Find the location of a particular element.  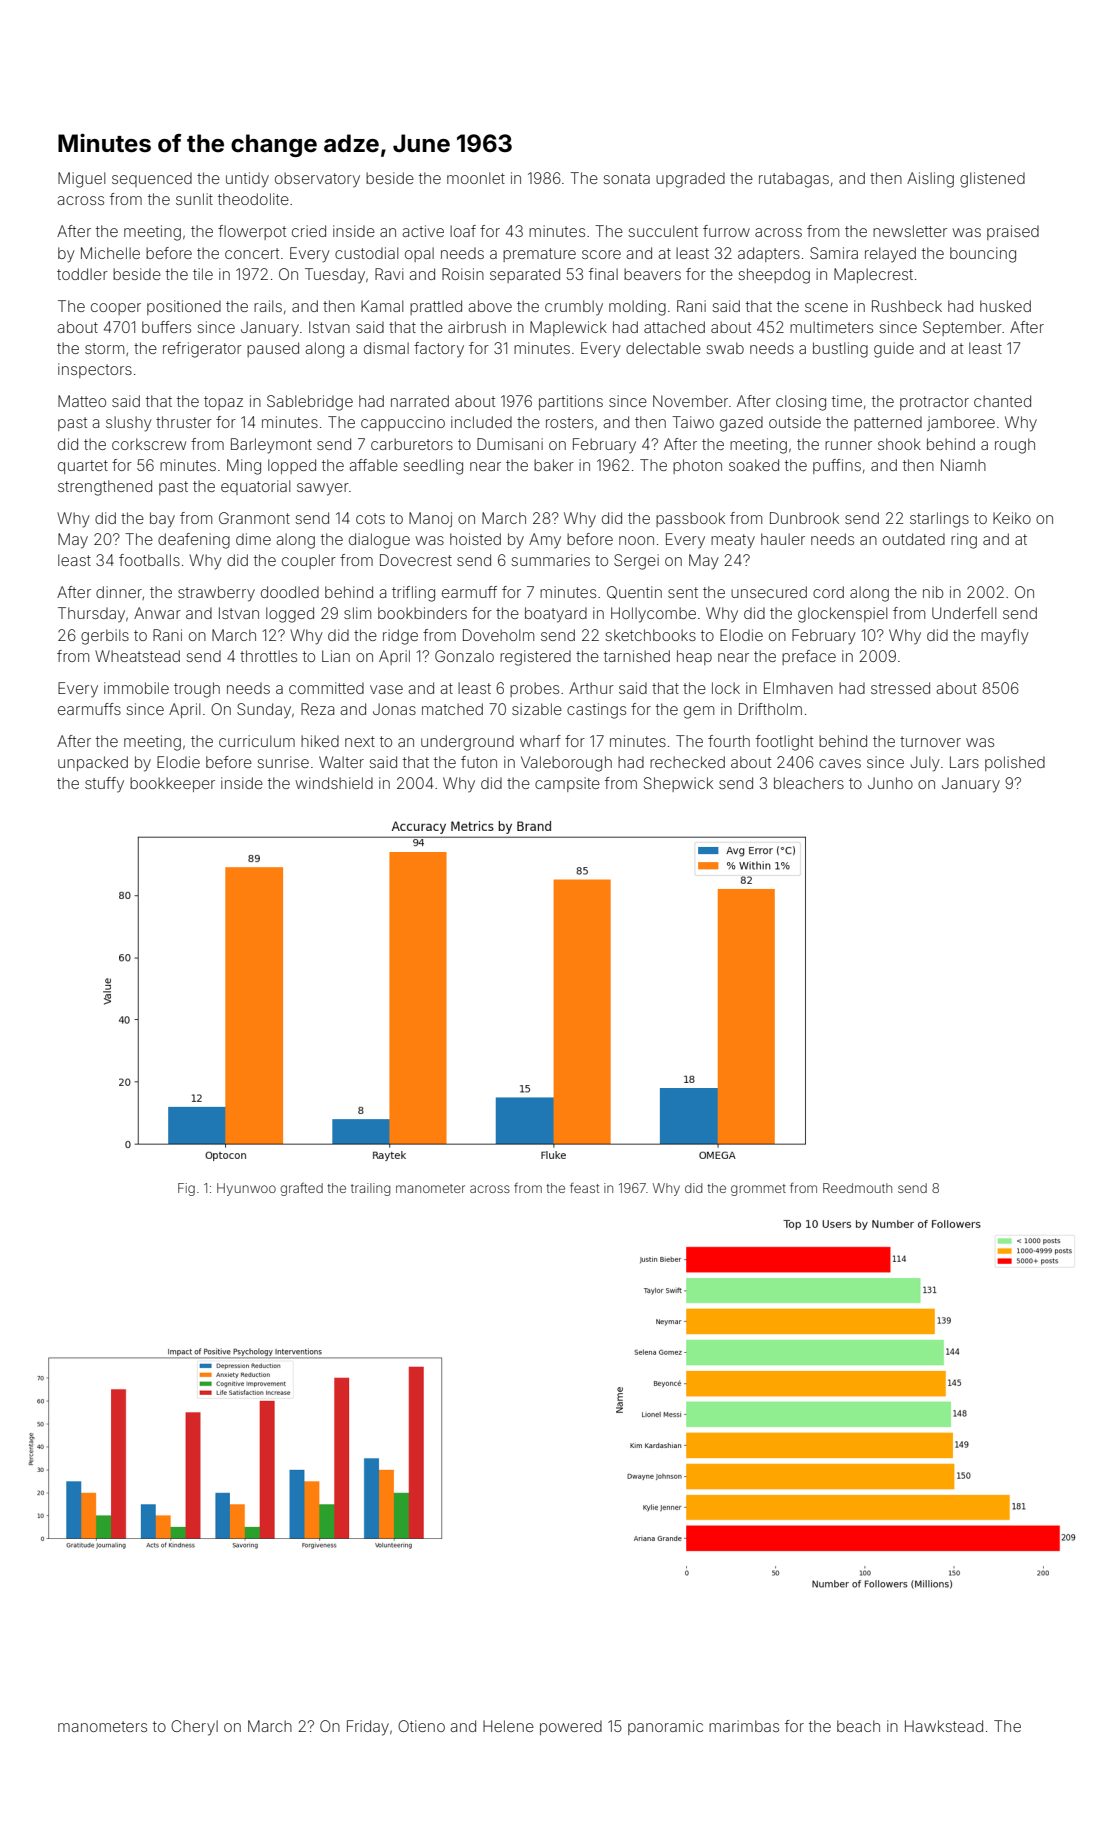

feast is located at coordinates (584, 1188).
